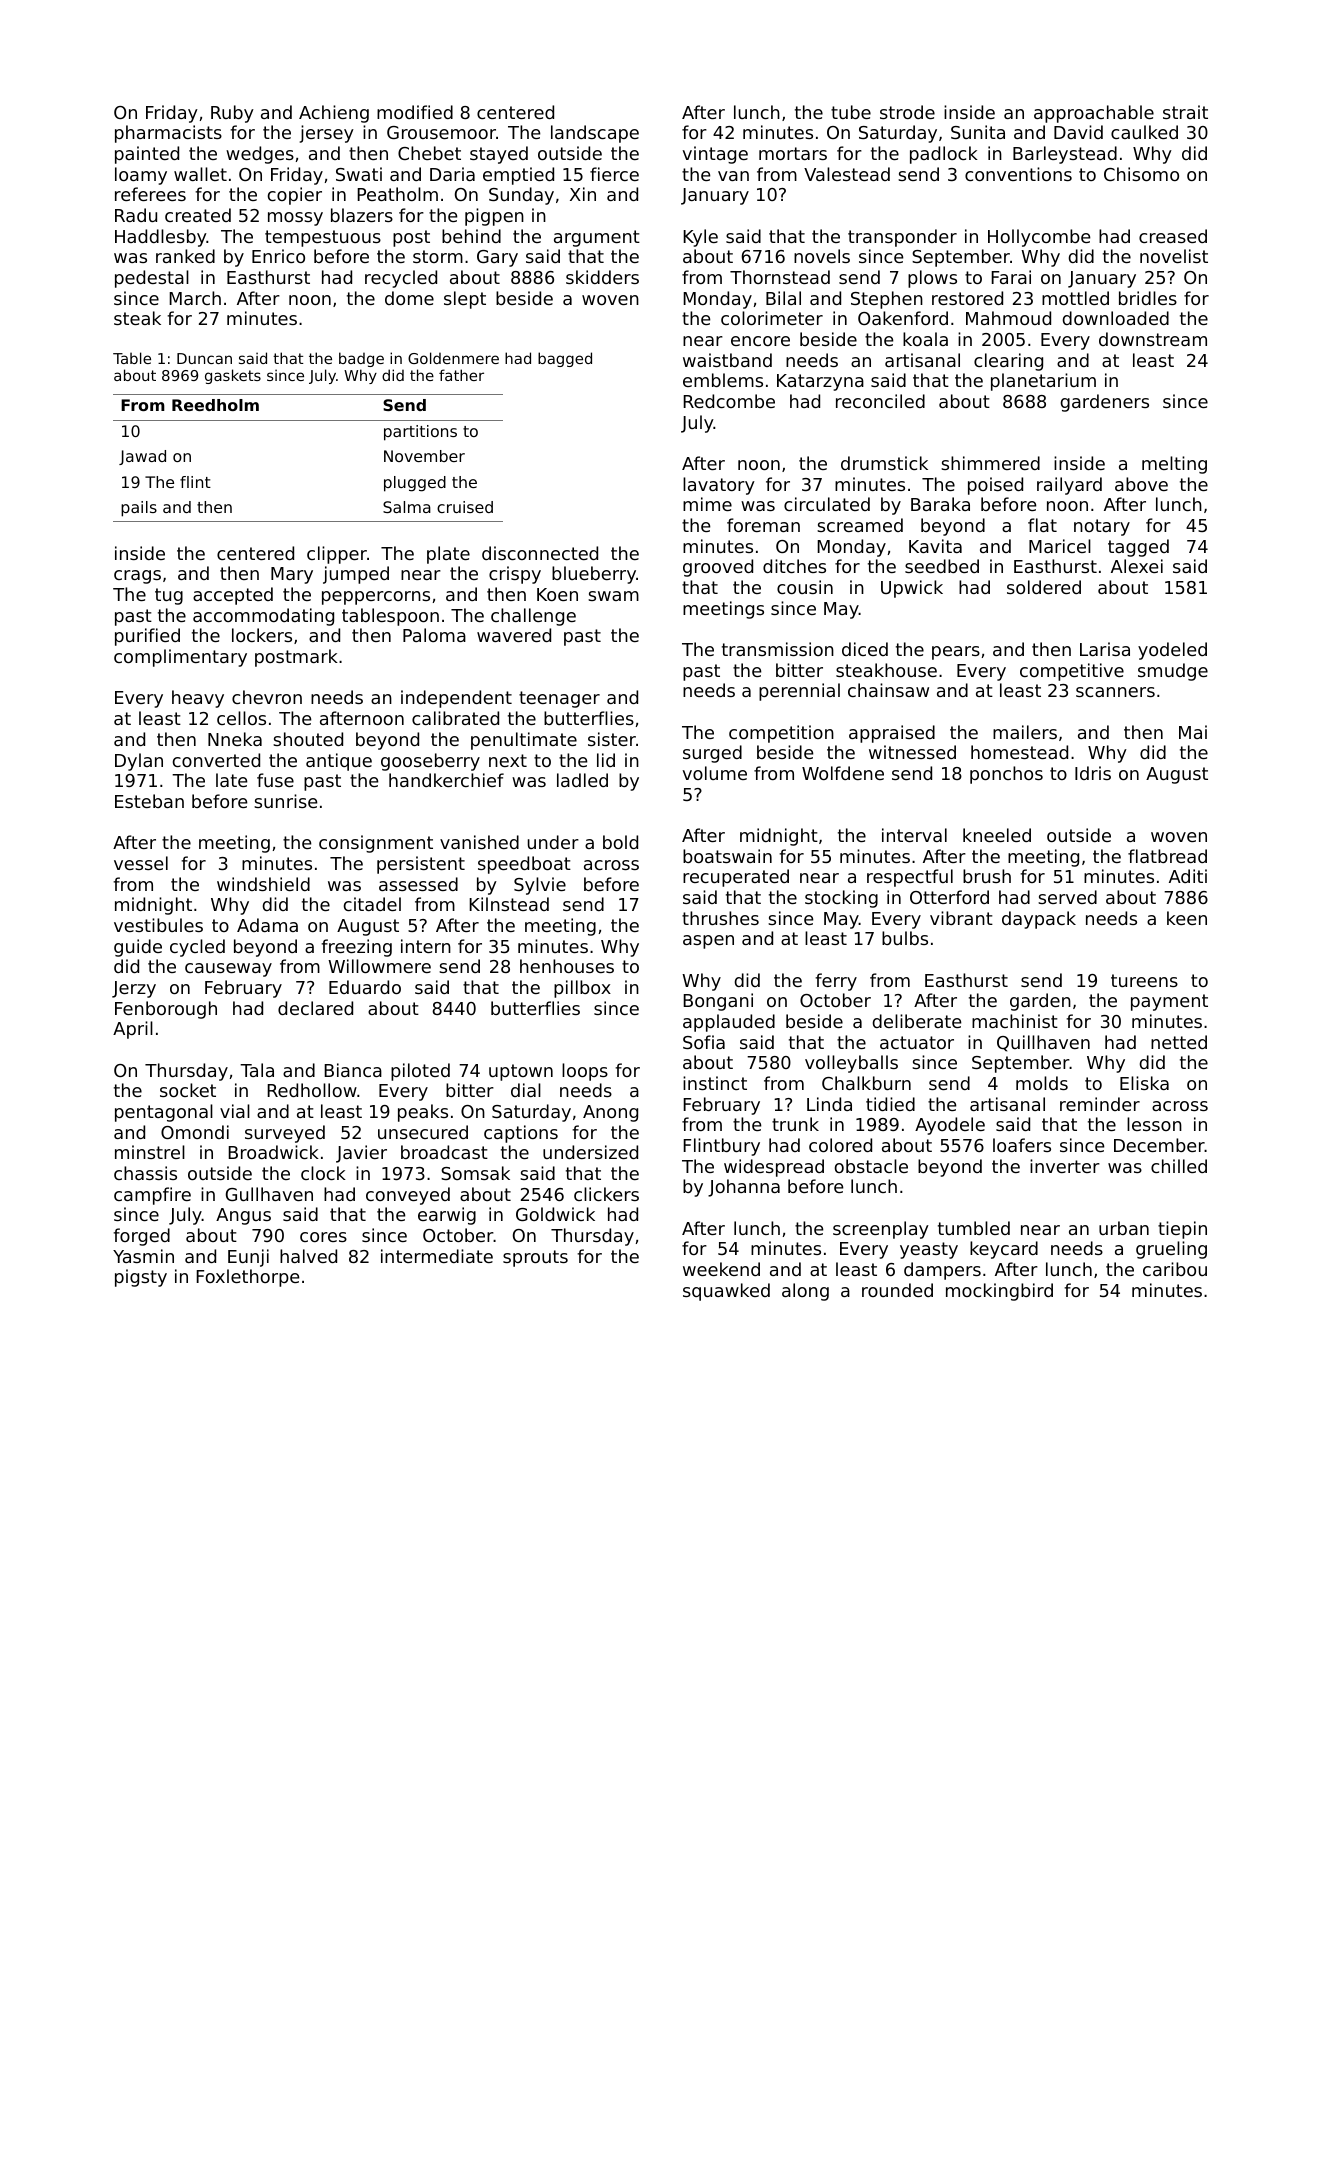  Describe the element at coordinates (408, 1196) in the image. I see `conveyed` at that location.
